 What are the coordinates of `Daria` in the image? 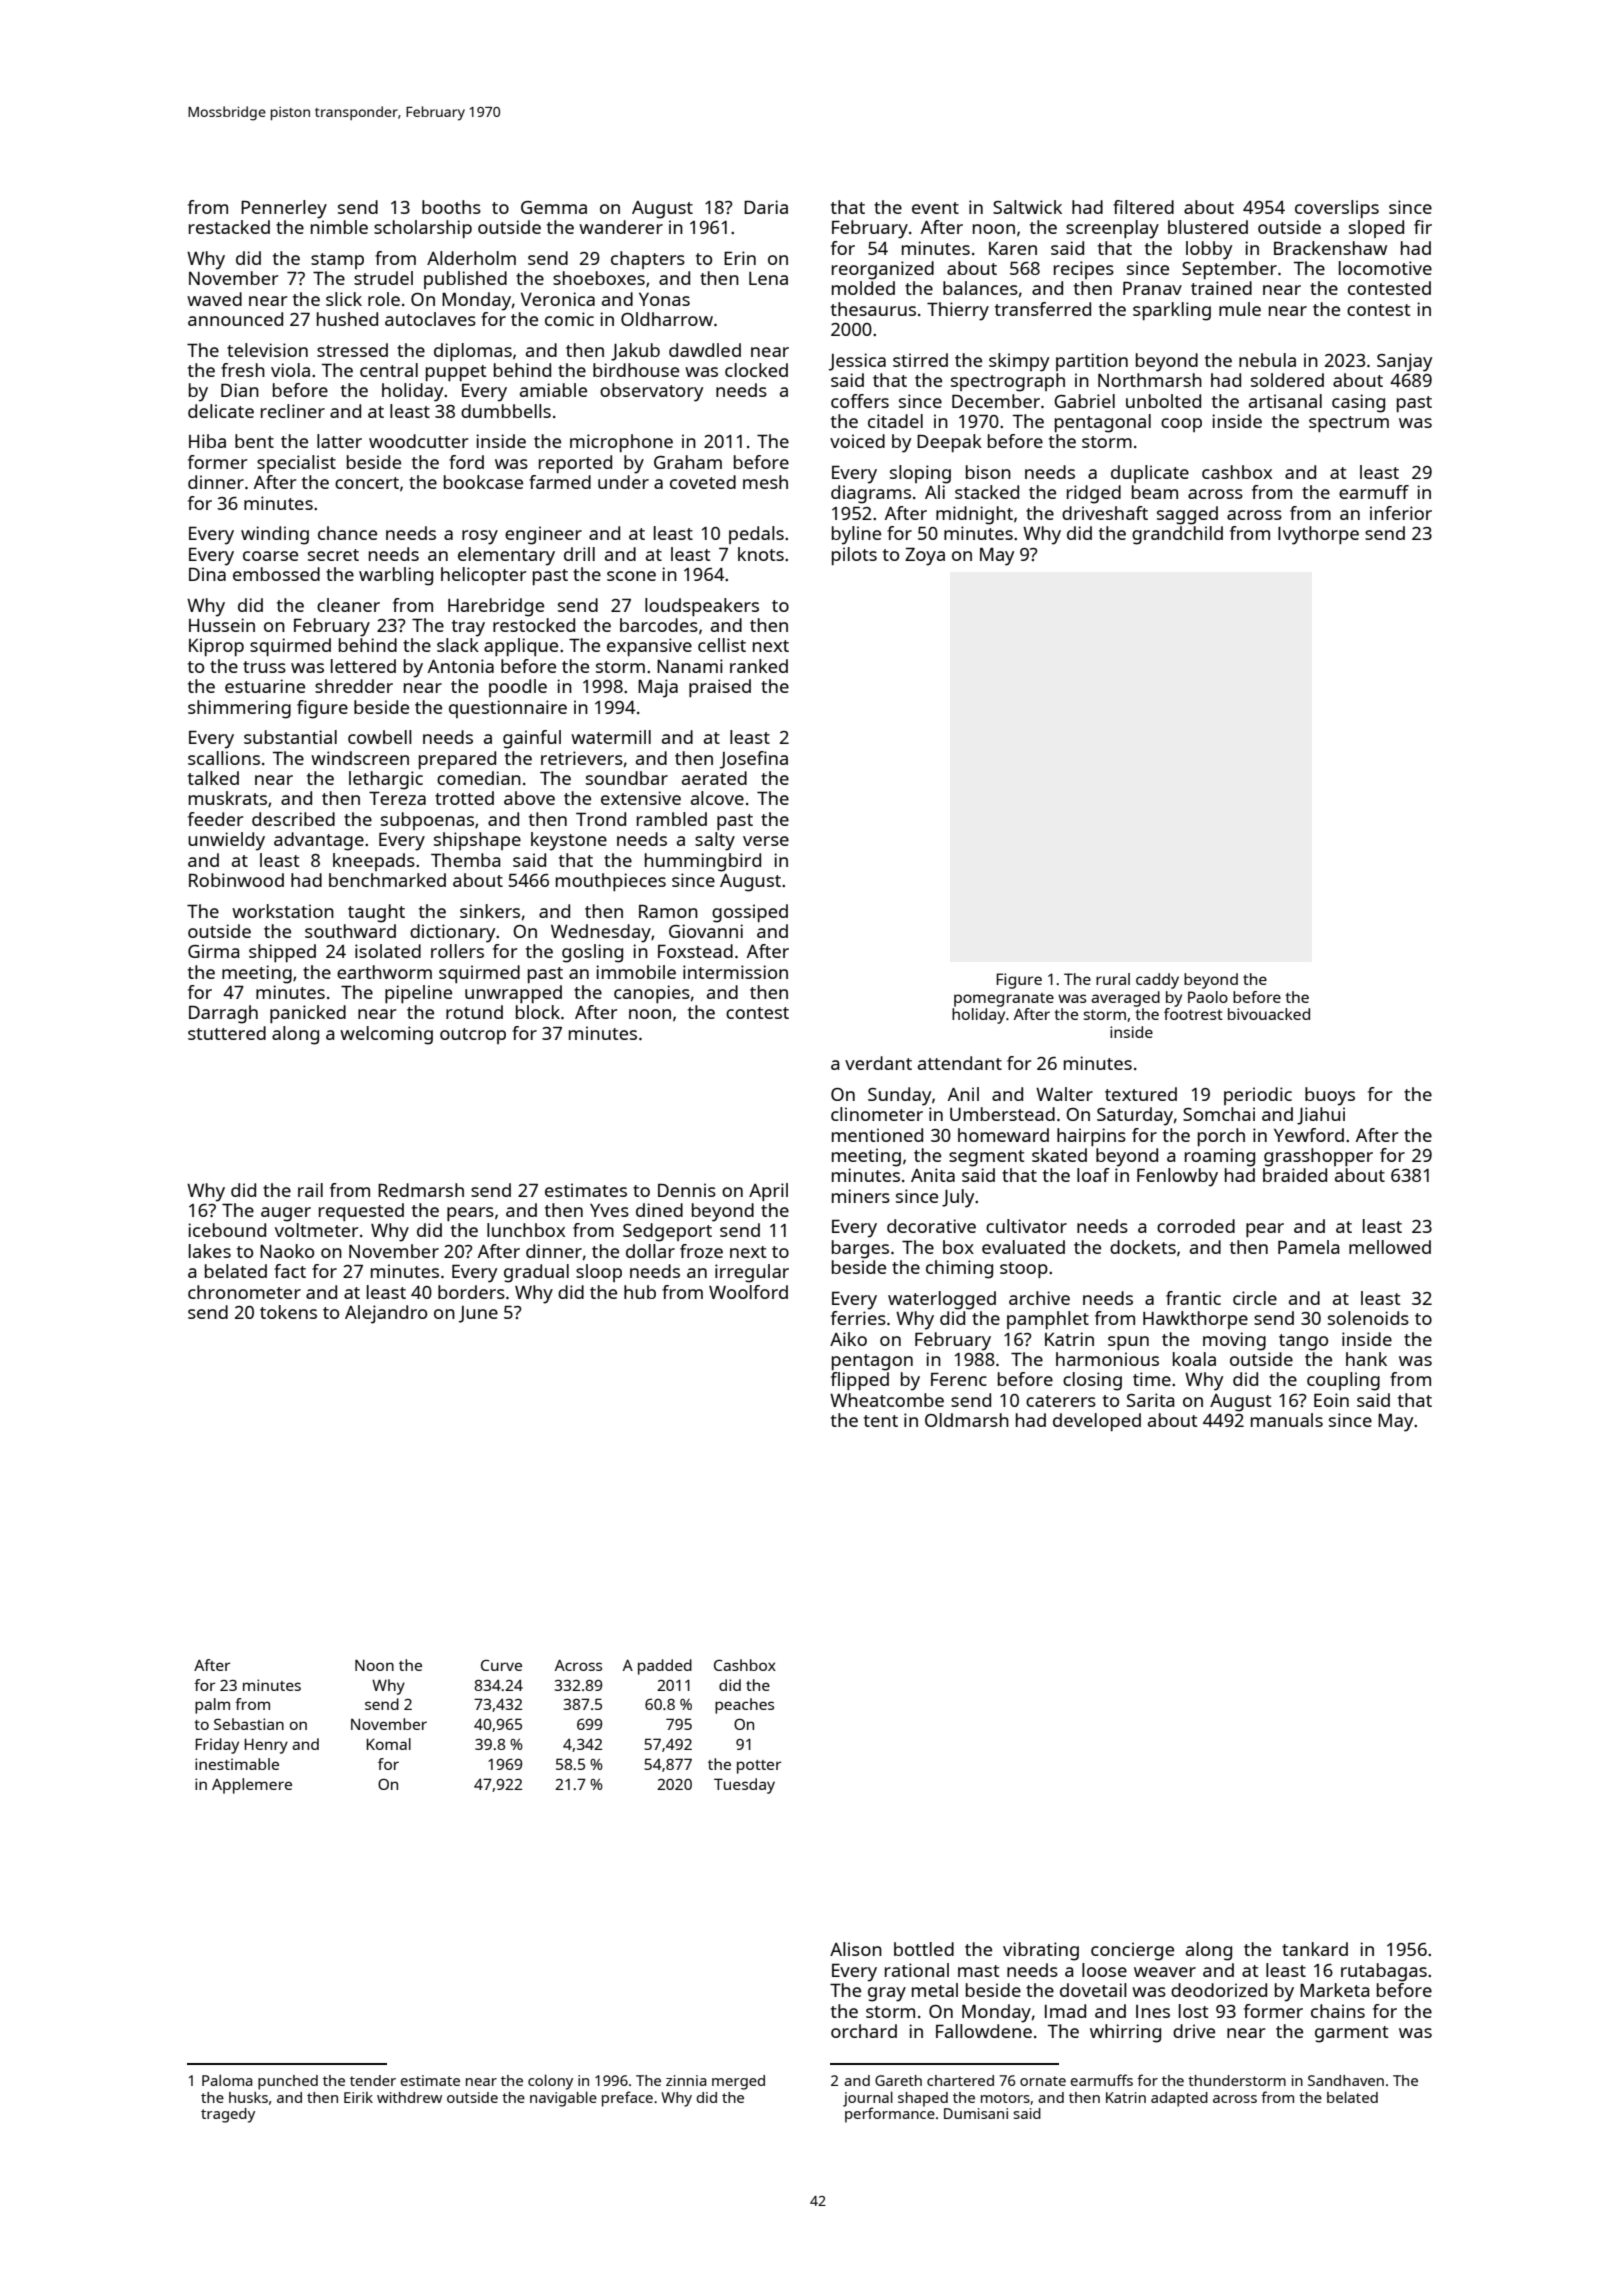 It's located at (766, 207).
